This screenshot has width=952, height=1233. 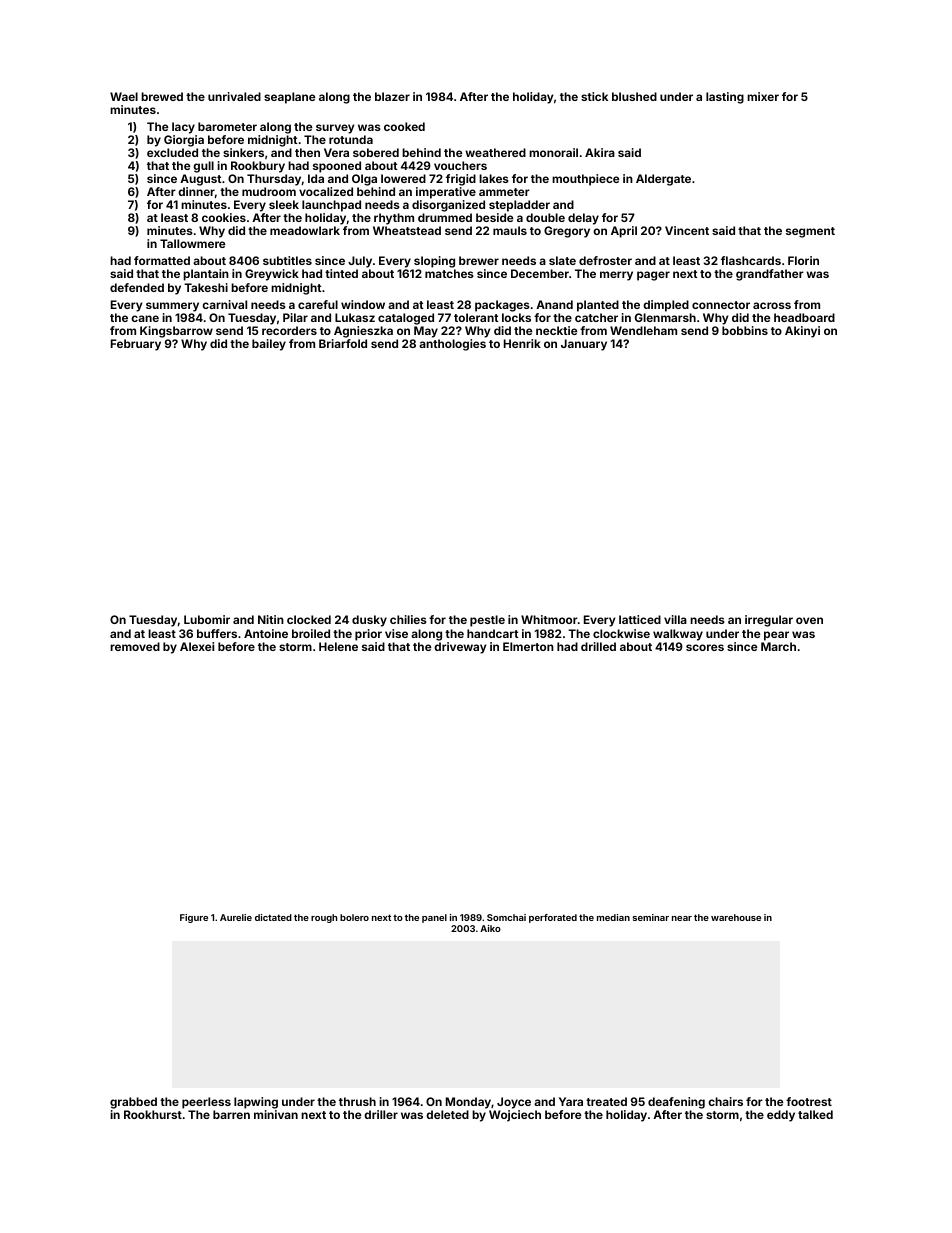 What do you see at coordinates (396, 633) in the screenshot?
I see `vise` at bounding box center [396, 633].
